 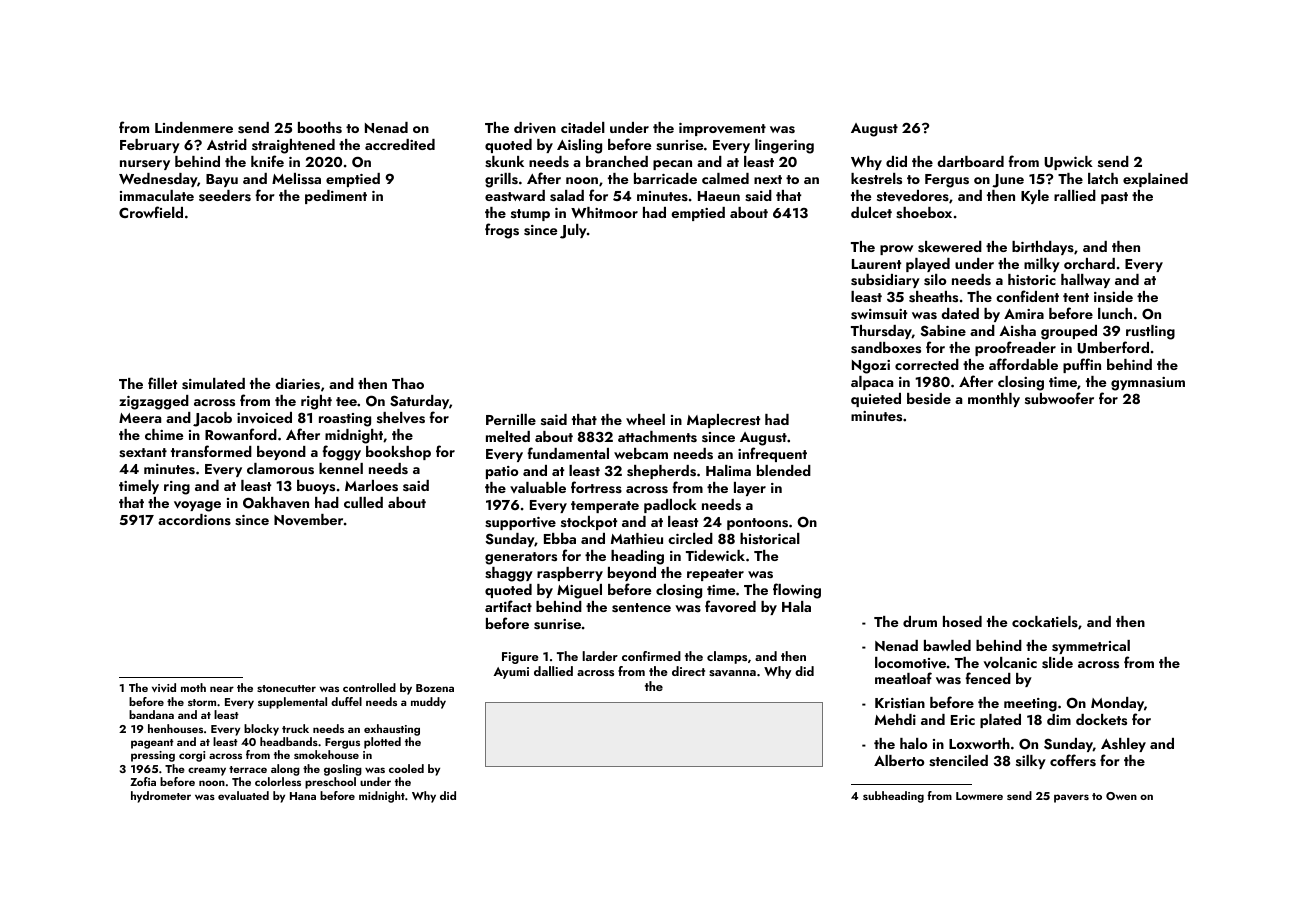 What do you see at coordinates (899, 760) in the screenshot?
I see `Alberto` at bounding box center [899, 760].
